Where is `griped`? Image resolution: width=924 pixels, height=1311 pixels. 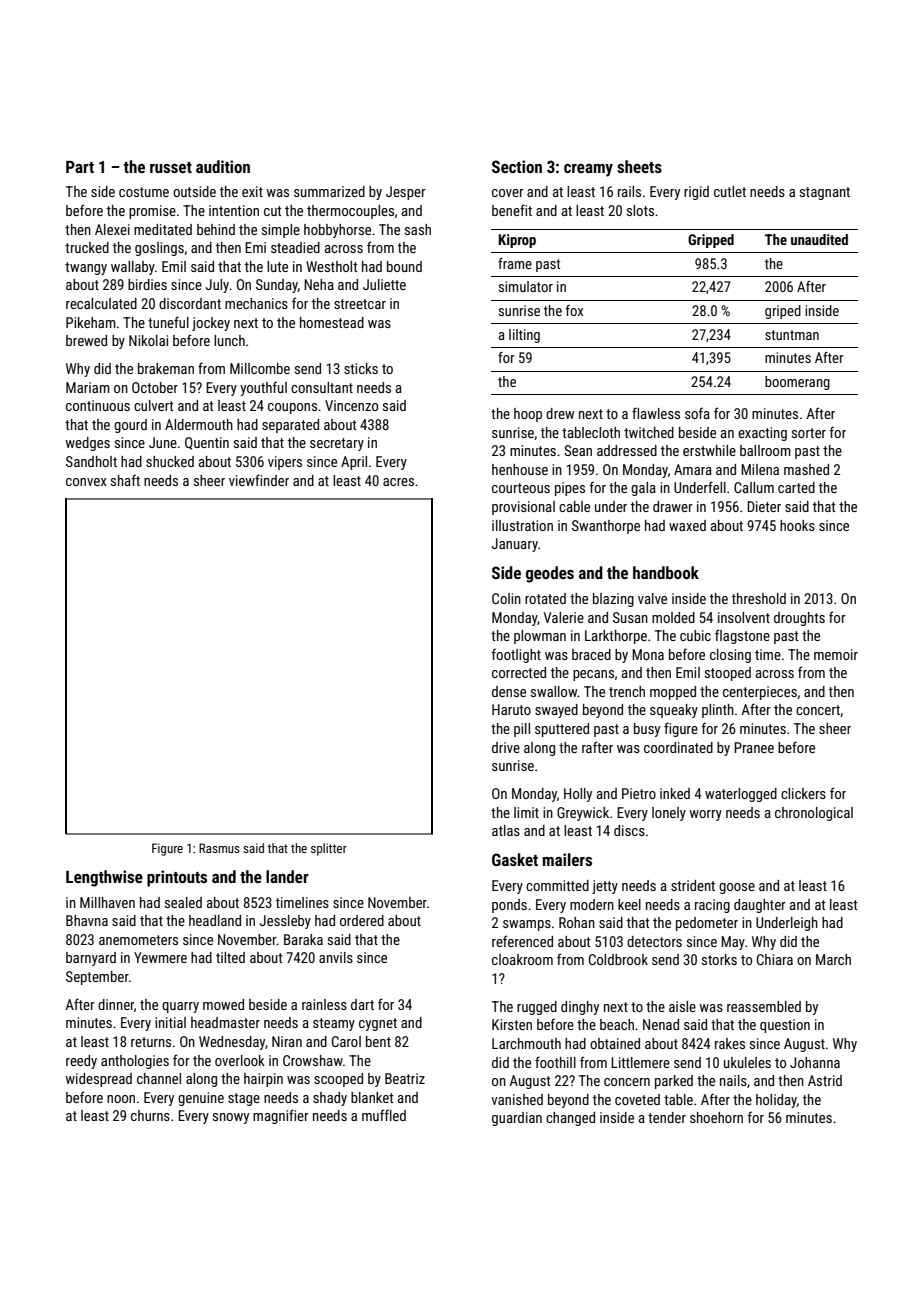 griped is located at coordinates (783, 312).
